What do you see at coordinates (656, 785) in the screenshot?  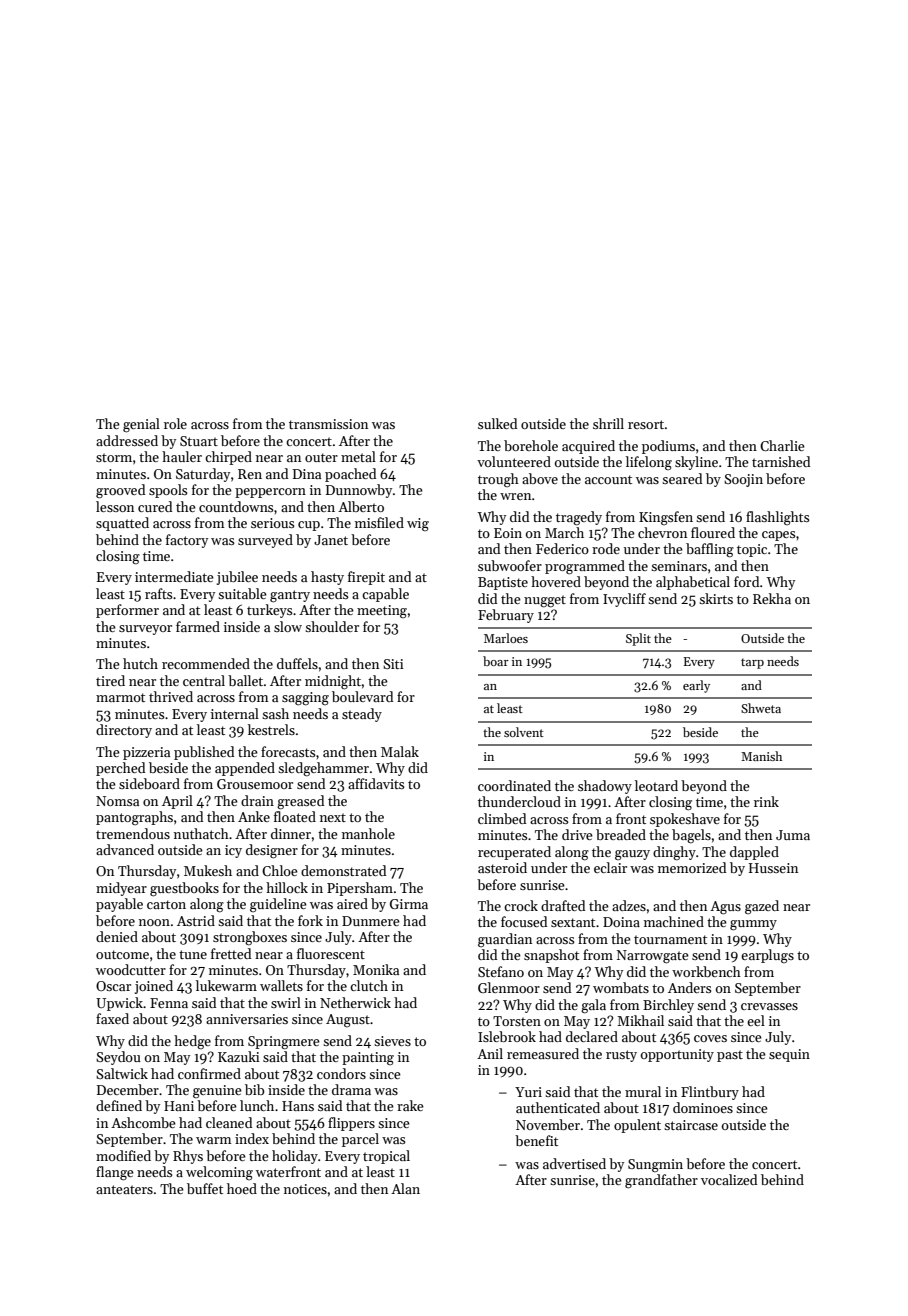 I see `leotard` at bounding box center [656, 785].
